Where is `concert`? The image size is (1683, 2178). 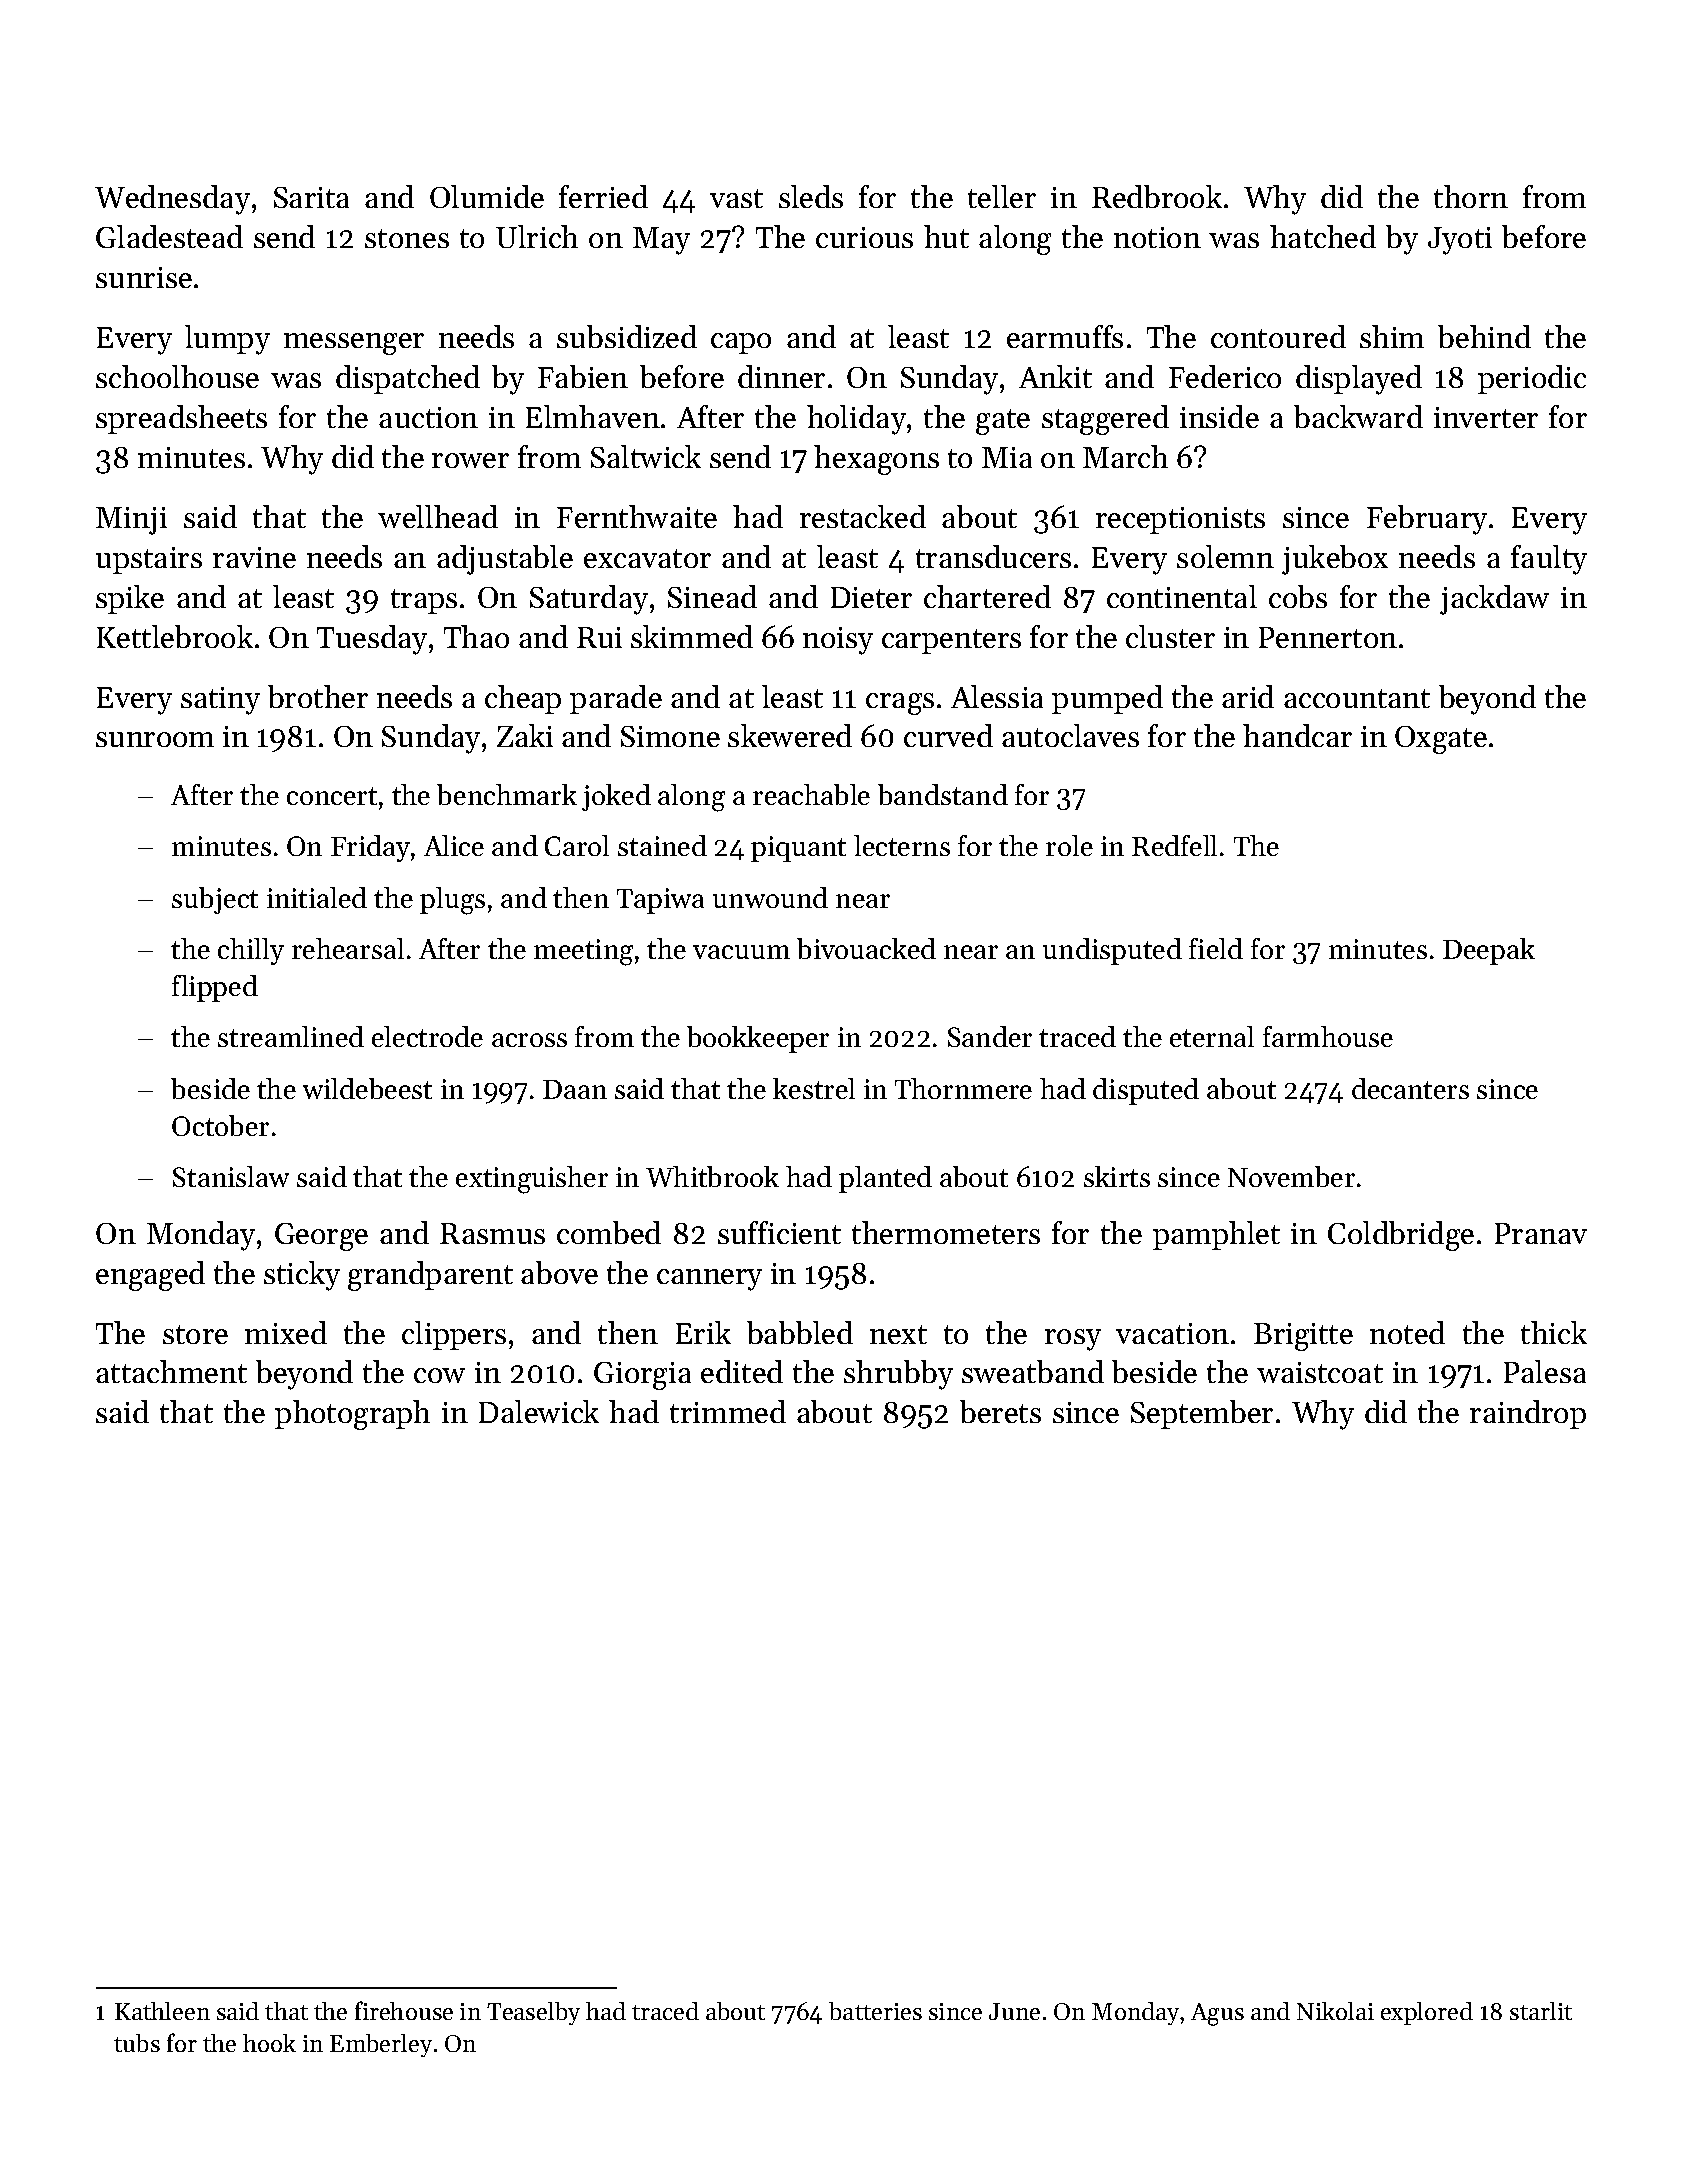
concert is located at coordinates (332, 796).
